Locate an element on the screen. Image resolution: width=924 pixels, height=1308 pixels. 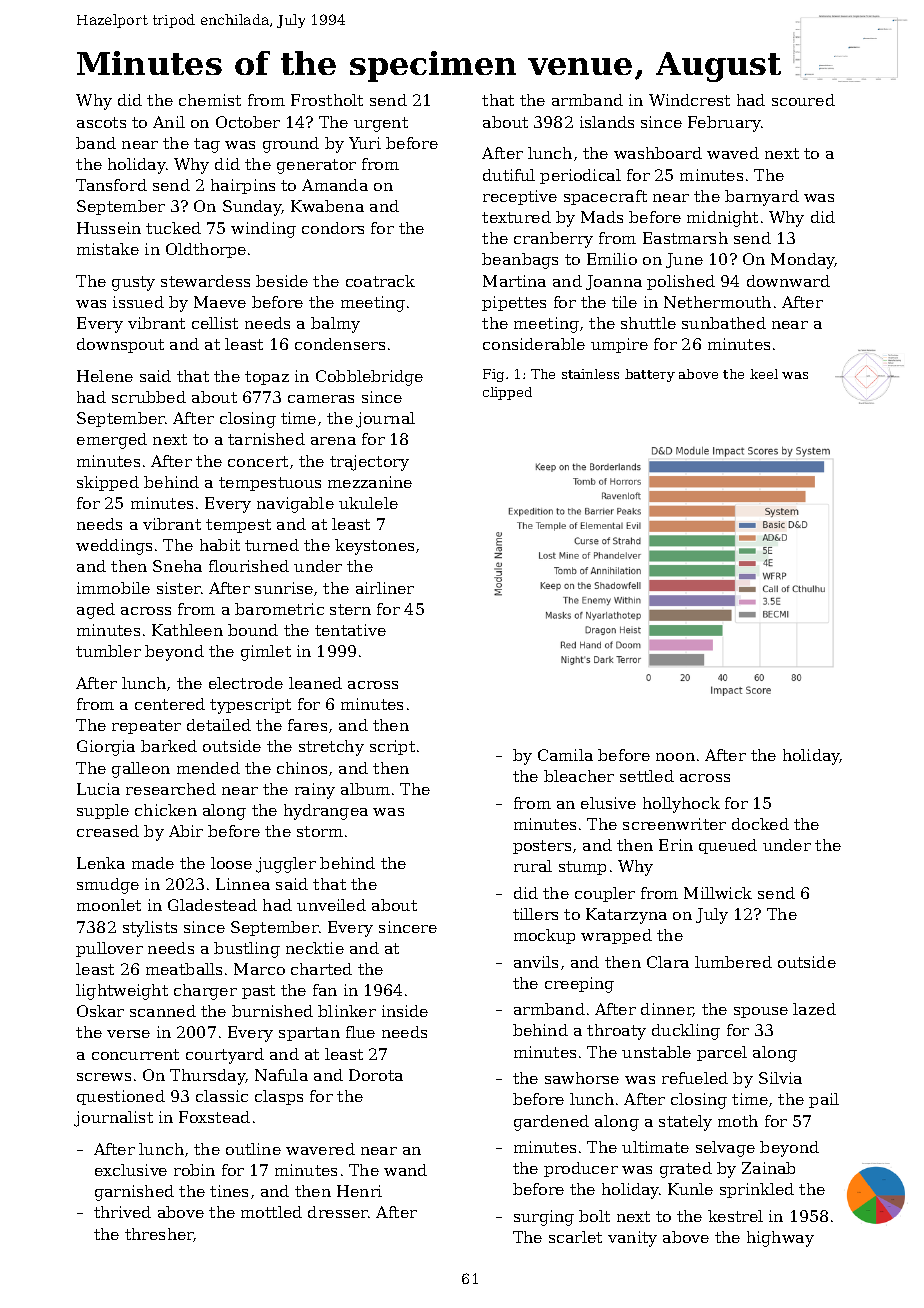
storm is located at coordinates (320, 831).
